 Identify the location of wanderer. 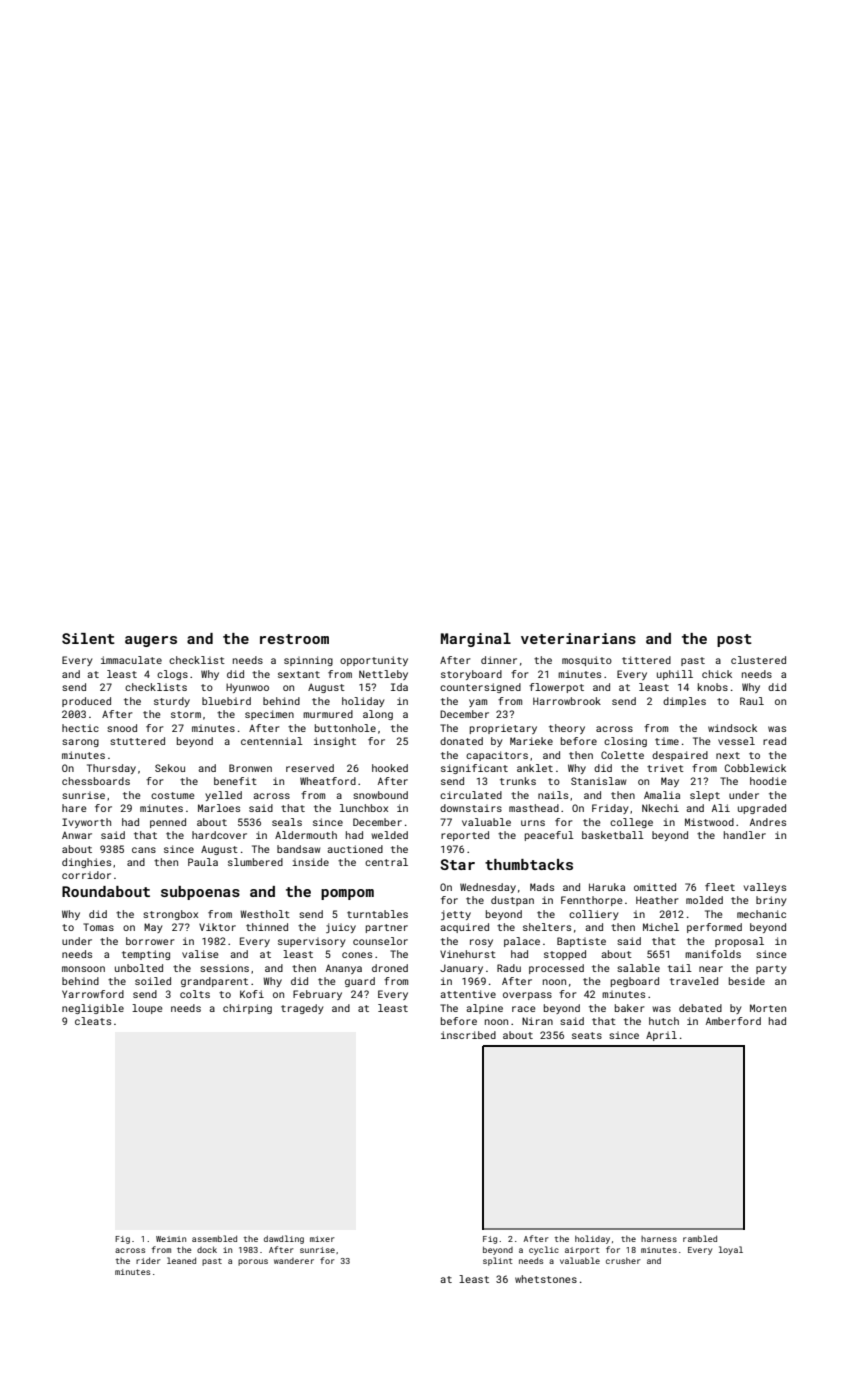
(294, 1261).
